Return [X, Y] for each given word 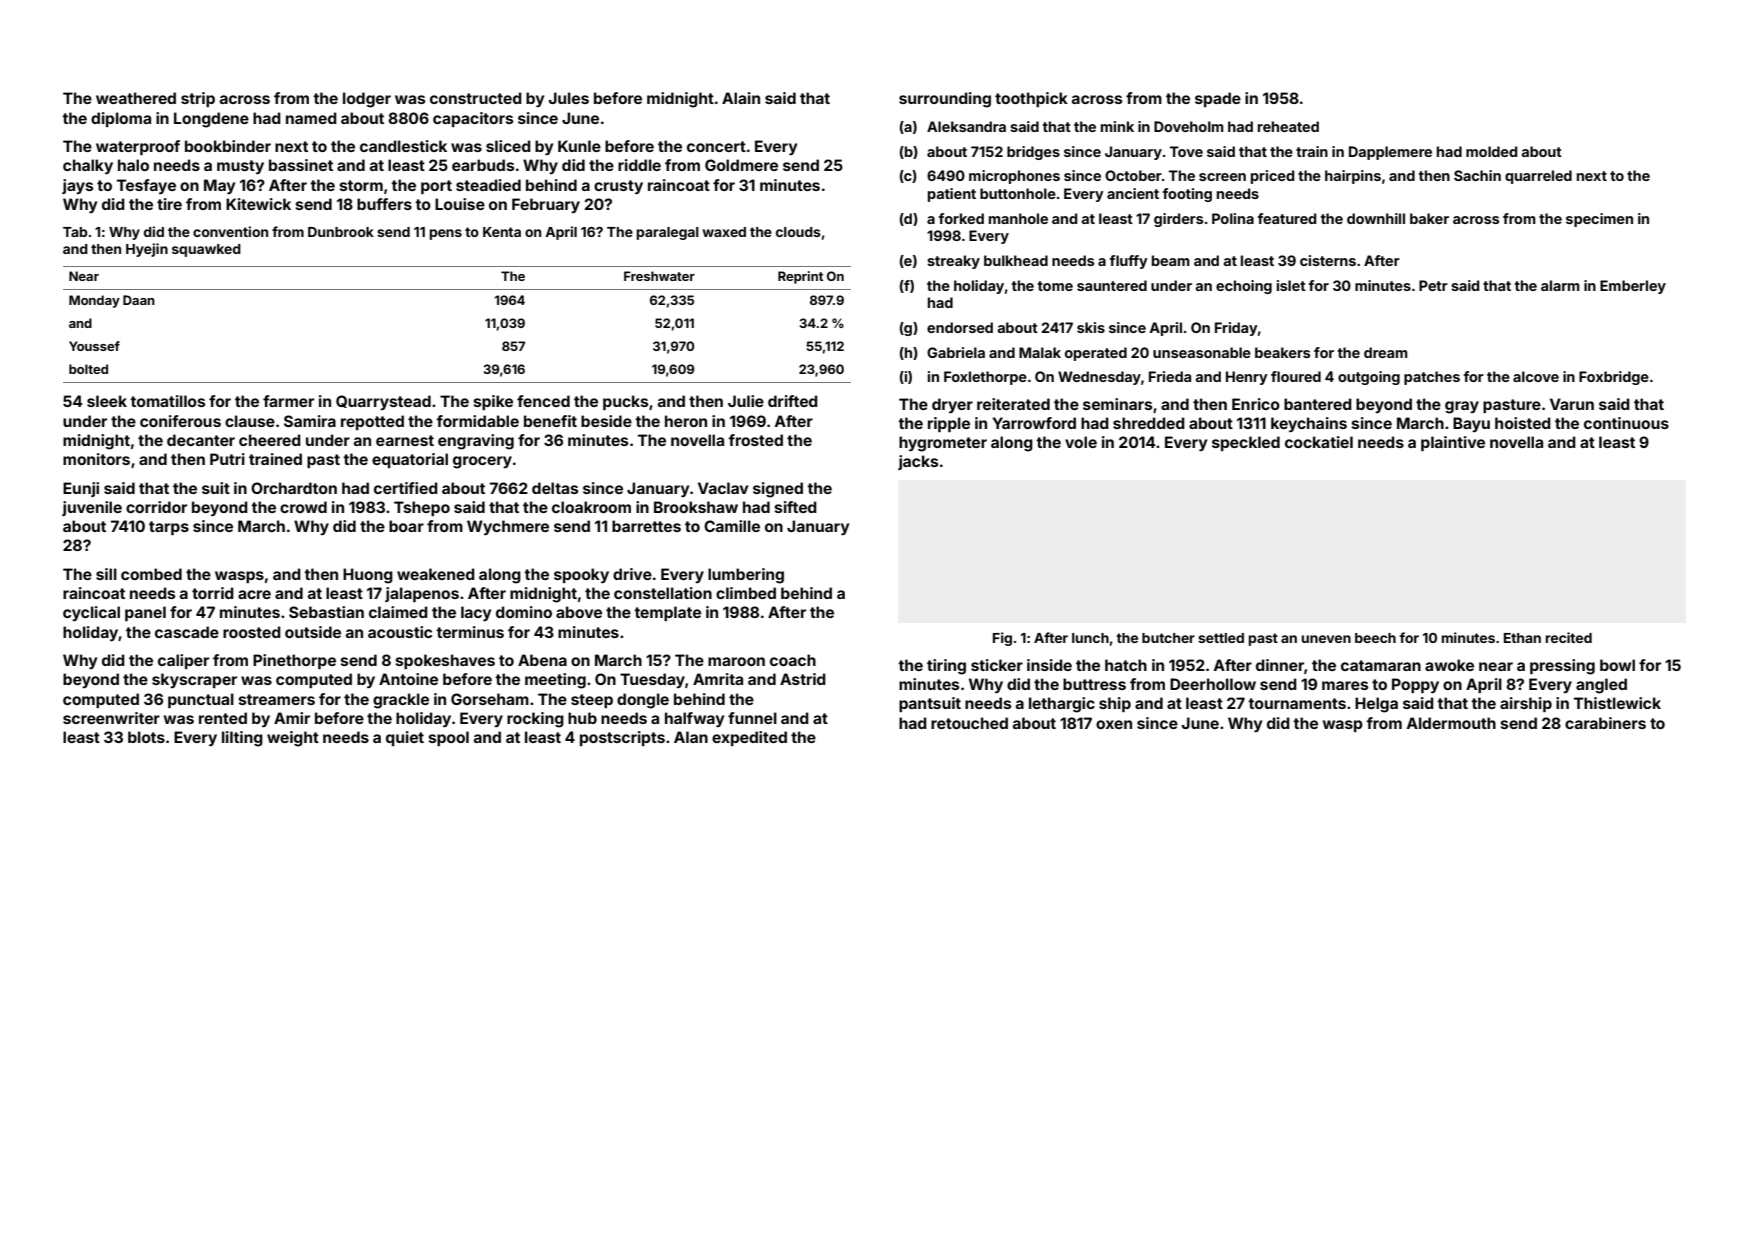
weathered [136, 98]
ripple [949, 424]
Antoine [408, 679]
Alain [741, 98]
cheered [270, 440]
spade [1218, 99]
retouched [969, 723]
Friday [1236, 329]
